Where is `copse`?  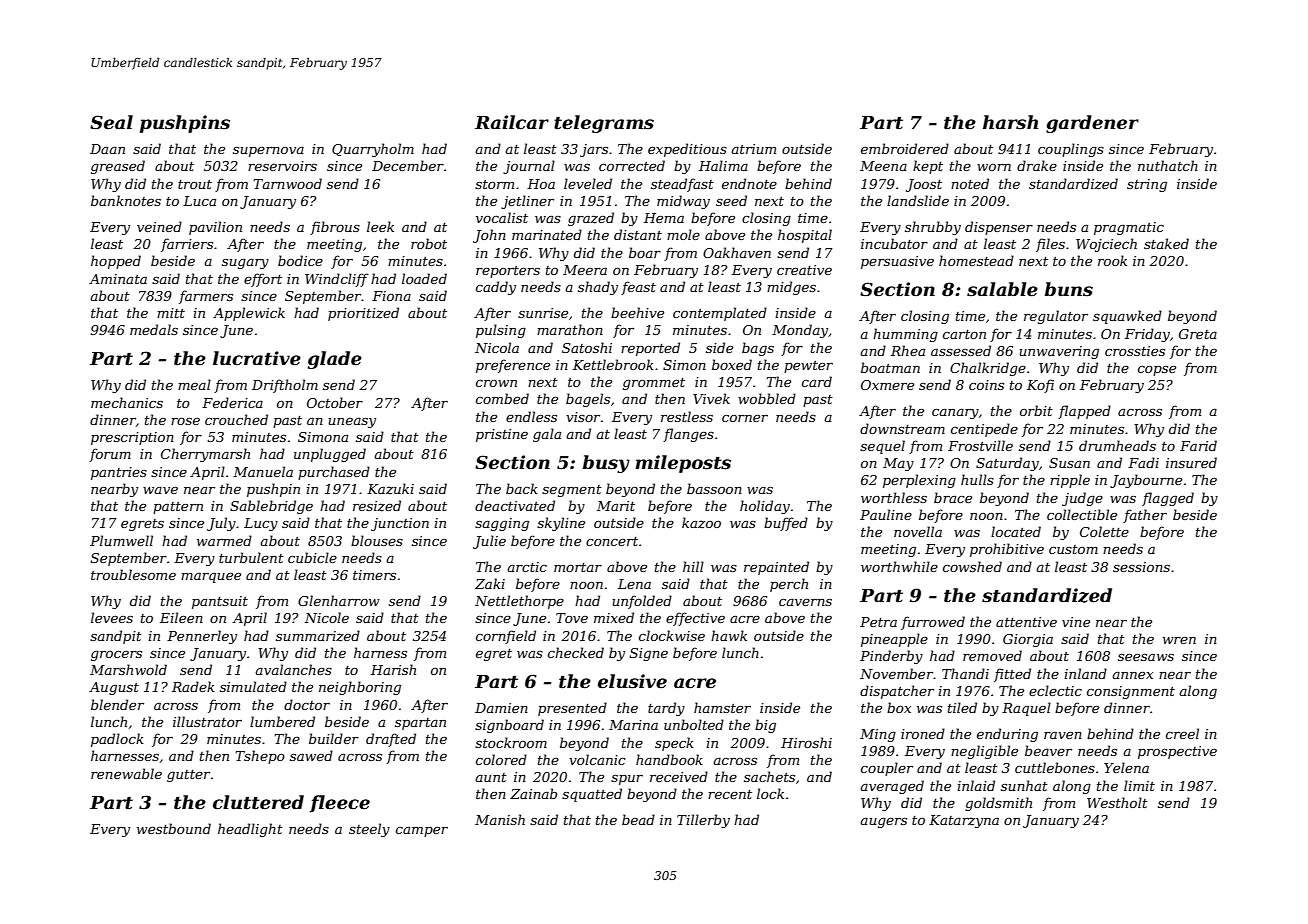
copse is located at coordinates (1157, 371).
